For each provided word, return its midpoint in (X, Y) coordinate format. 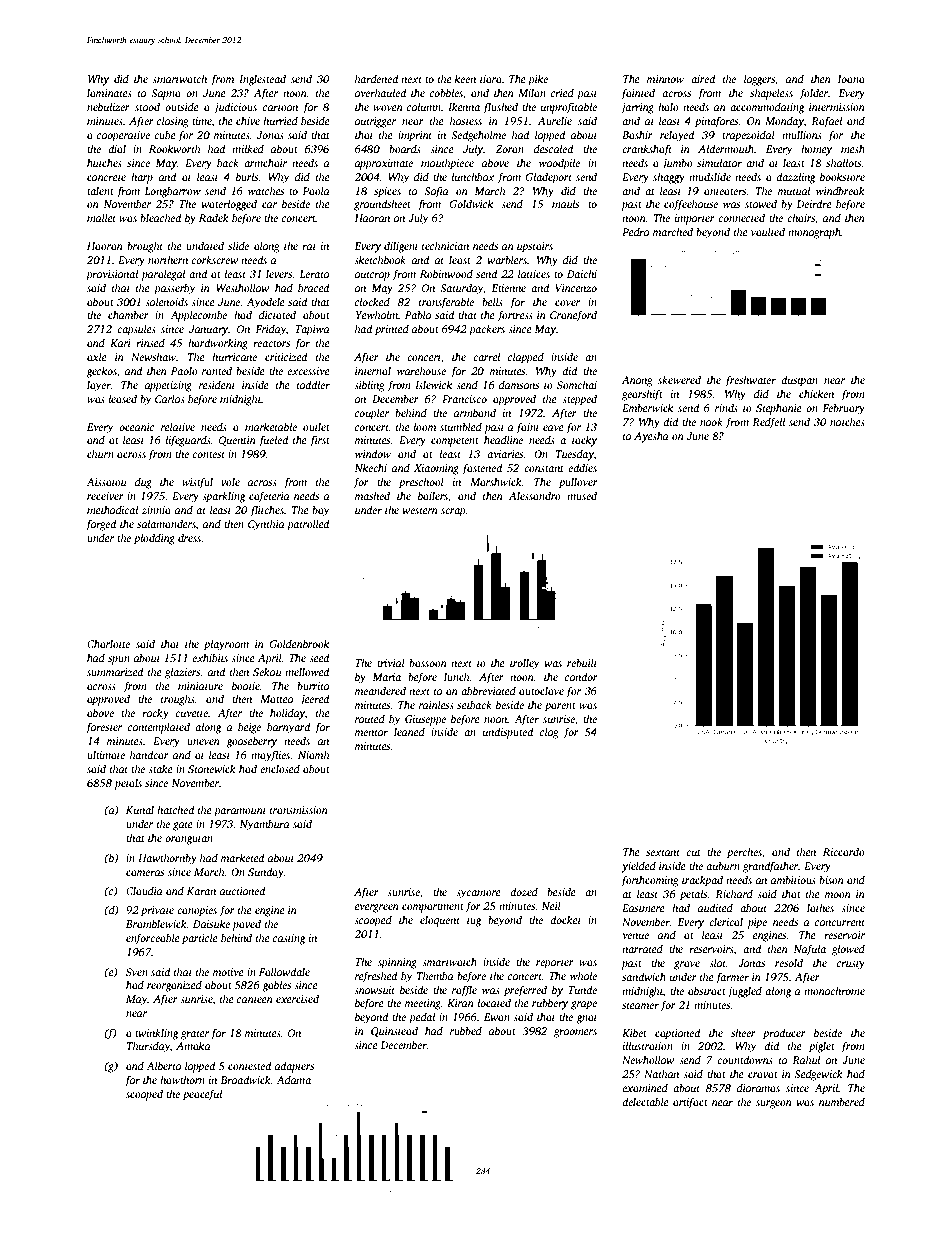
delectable (645, 1101)
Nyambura (264, 825)
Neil (551, 905)
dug (143, 483)
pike (538, 80)
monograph (814, 233)
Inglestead (262, 80)
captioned (678, 1034)
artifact (690, 1103)
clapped (526, 358)
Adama (293, 1079)
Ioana (851, 79)
